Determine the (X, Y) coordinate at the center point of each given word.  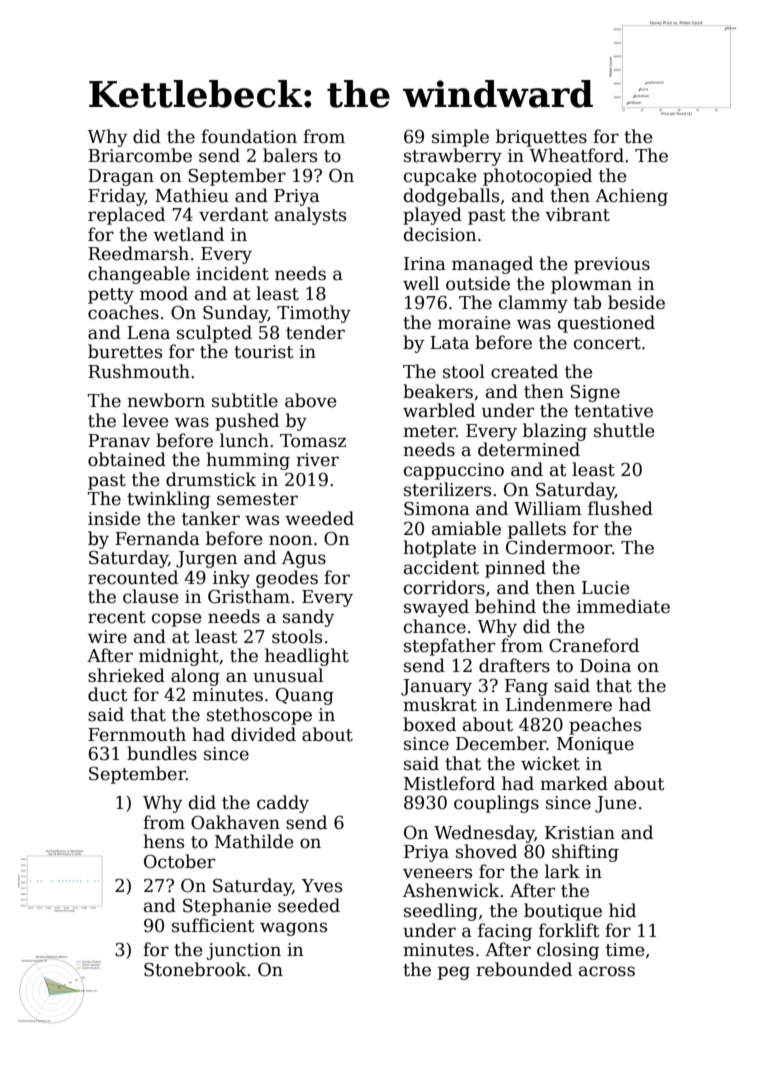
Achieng (631, 197)
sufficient (213, 925)
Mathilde (254, 841)
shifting (585, 853)
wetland (188, 234)
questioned (606, 324)
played (432, 216)
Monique (595, 745)
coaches (123, 312)
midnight (179, 657)
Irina (425, 264)
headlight (307, 657)
